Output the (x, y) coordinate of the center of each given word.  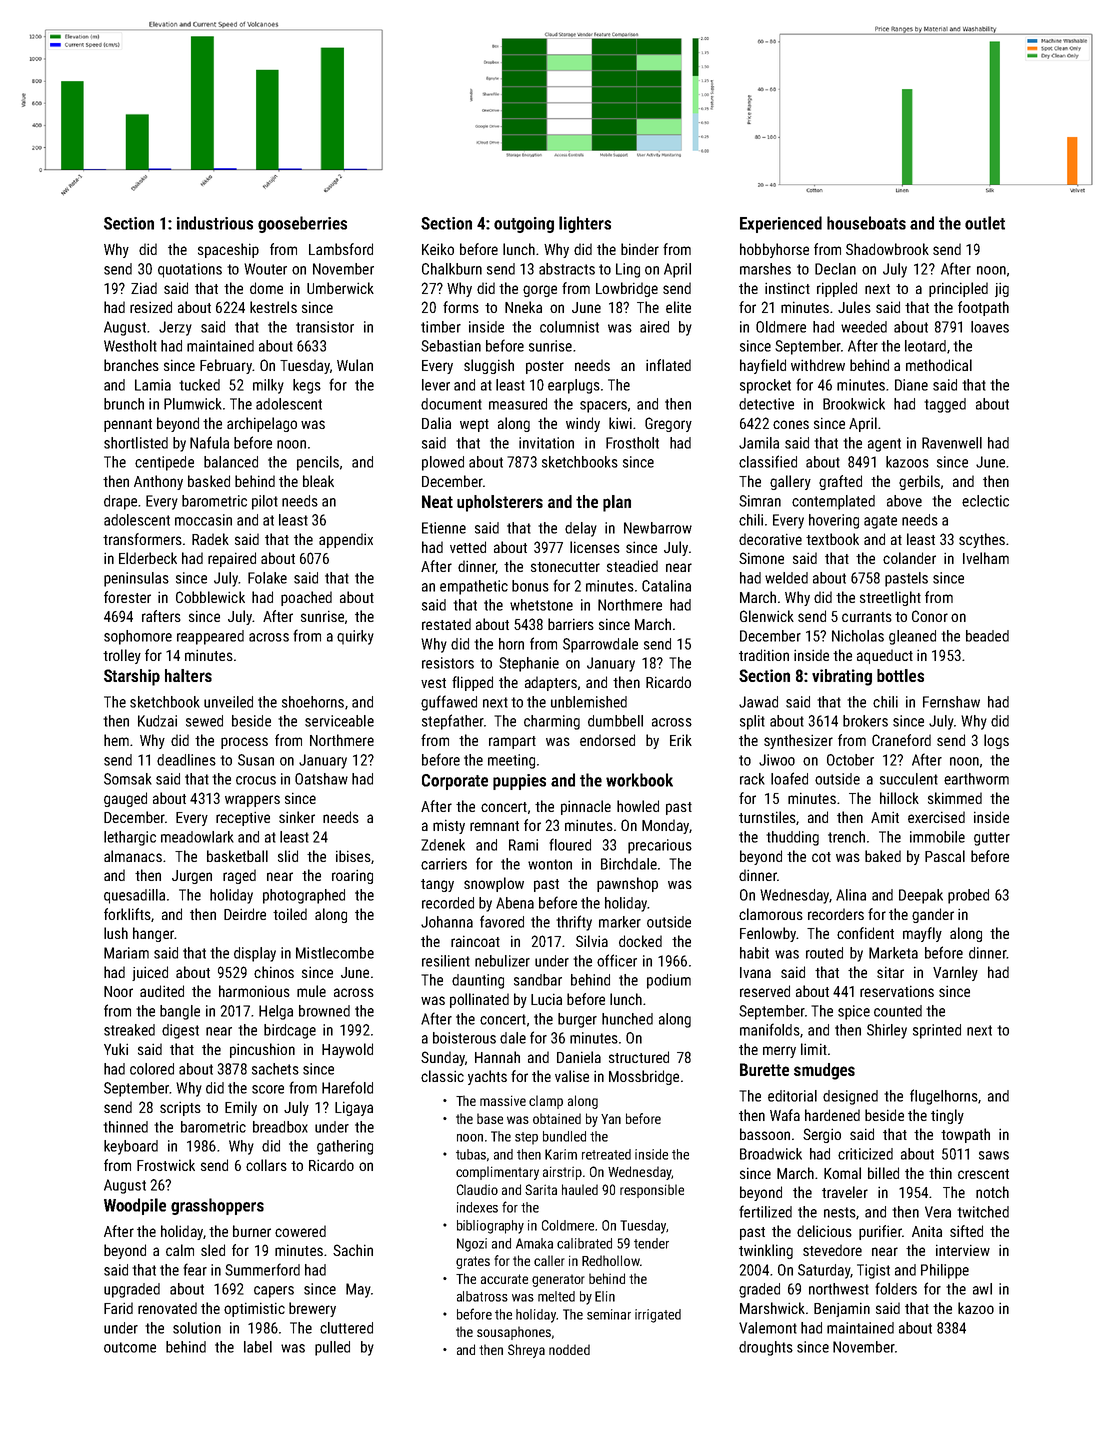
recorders (836, 914)
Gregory (668, 424)
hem (116, 740)
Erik (681, 740)
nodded (569, 1349)
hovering (834, 521)
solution (197, 1328)
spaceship (228, 250)
